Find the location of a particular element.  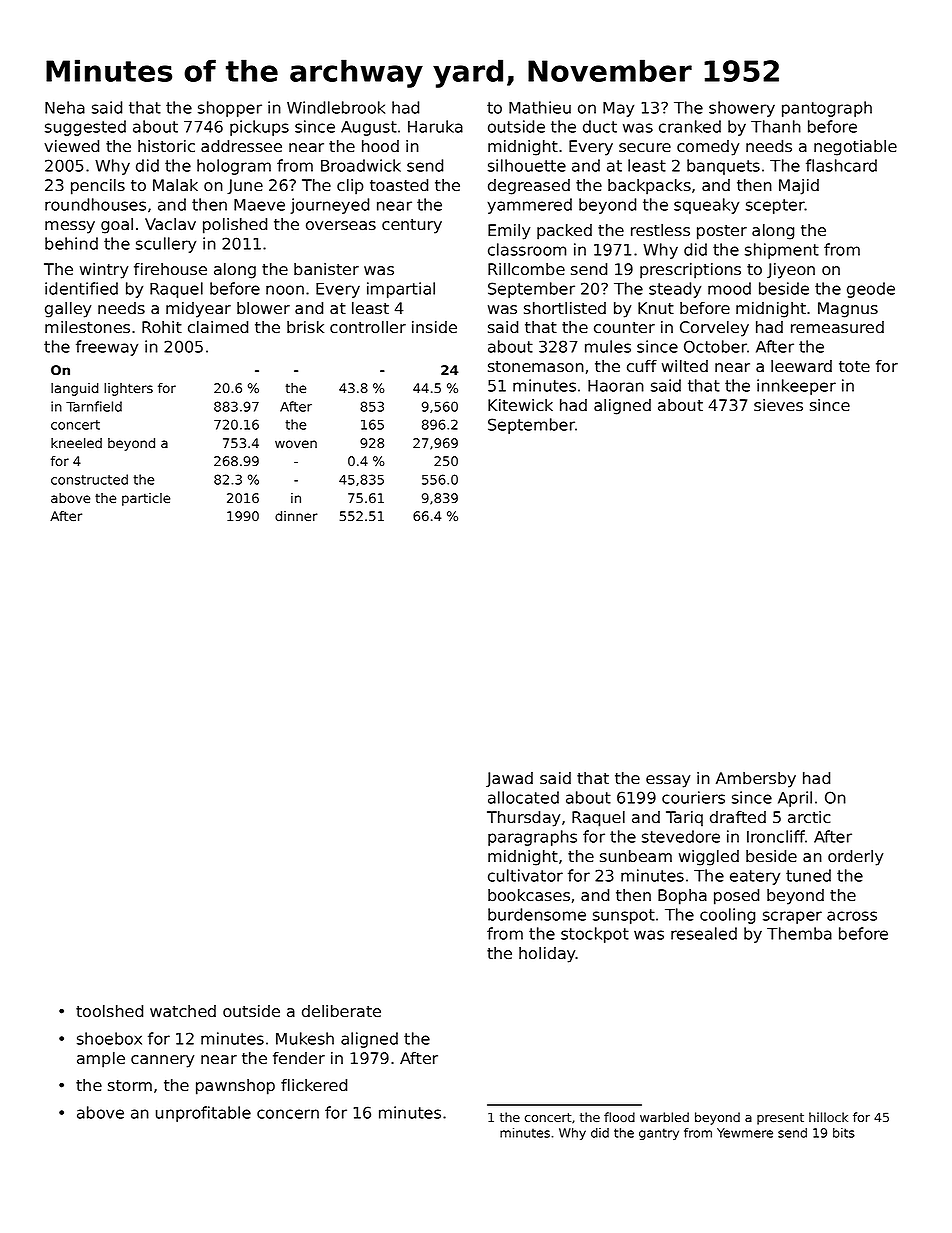

woven is located at coordinates (296, 444).
